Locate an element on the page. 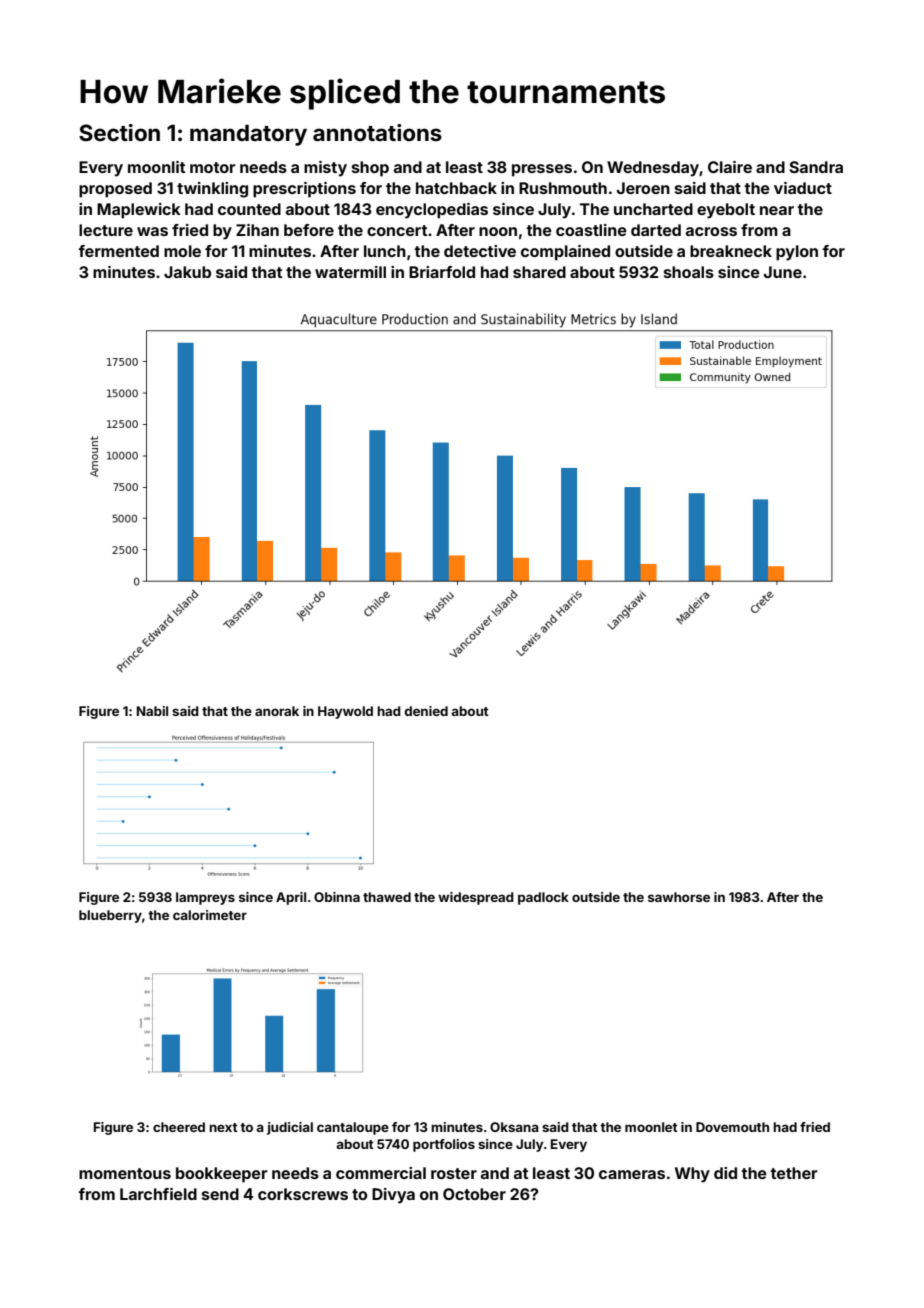 This document has height=1308, width=924. padlock is located at coordinates (543, 898).
